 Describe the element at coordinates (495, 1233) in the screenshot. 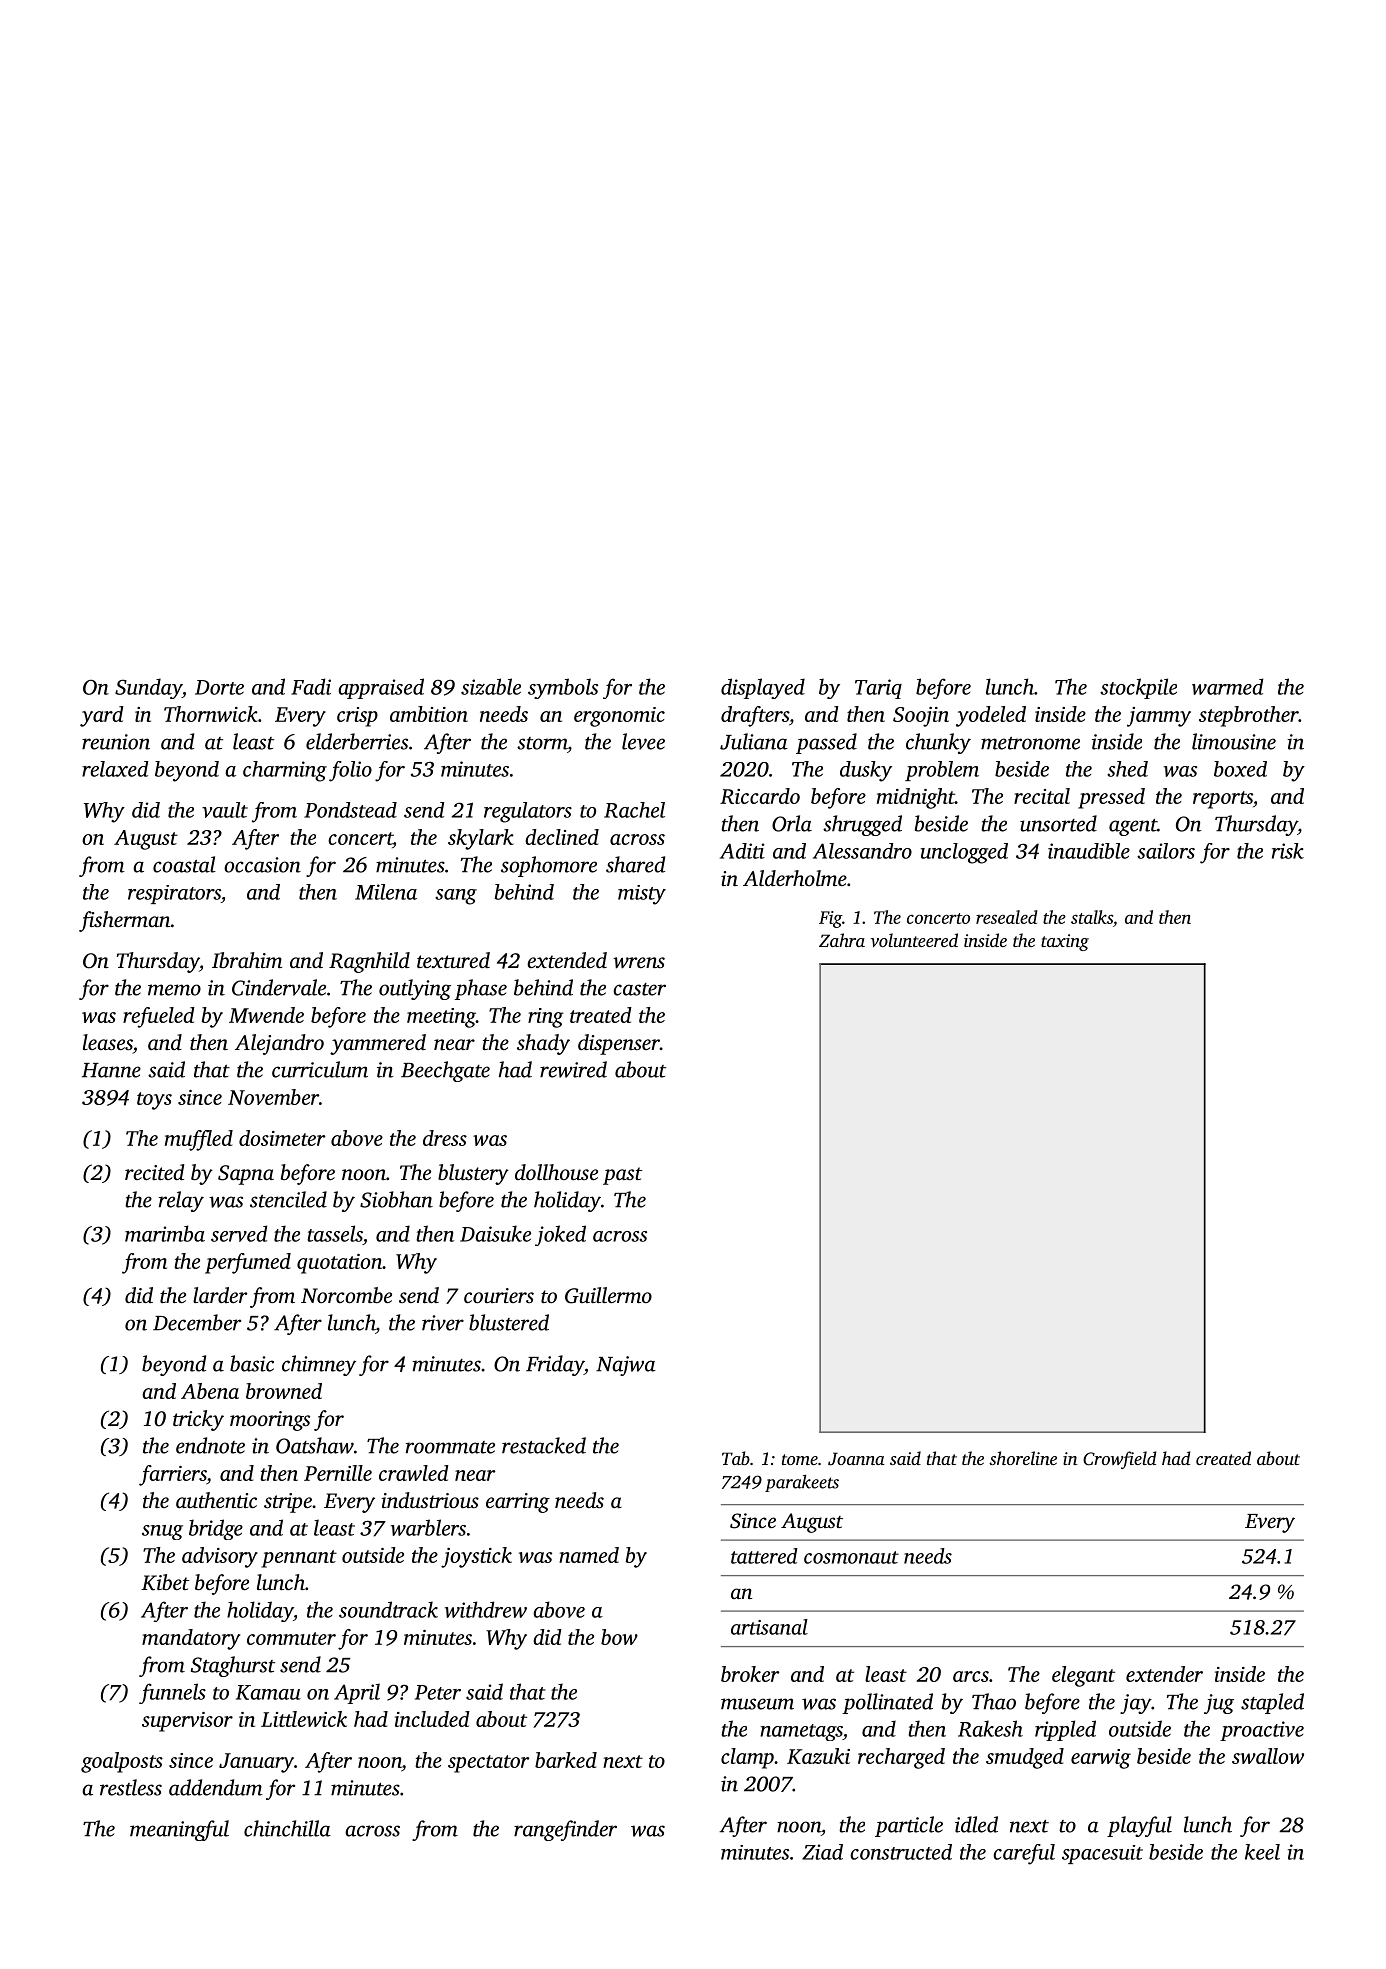

I see `Daisuke` at that location.
